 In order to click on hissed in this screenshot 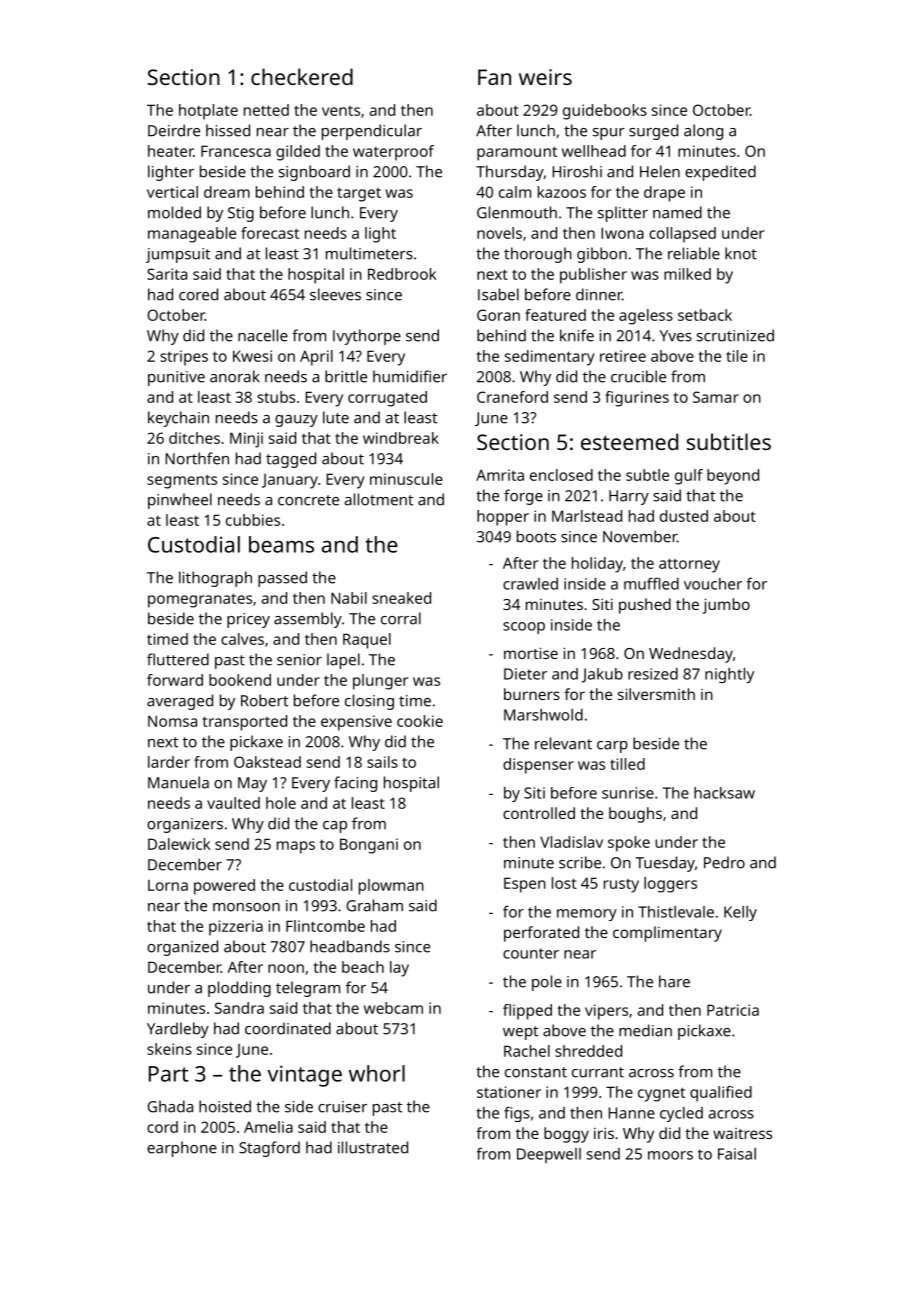, I will do `click(228, 130)`.
